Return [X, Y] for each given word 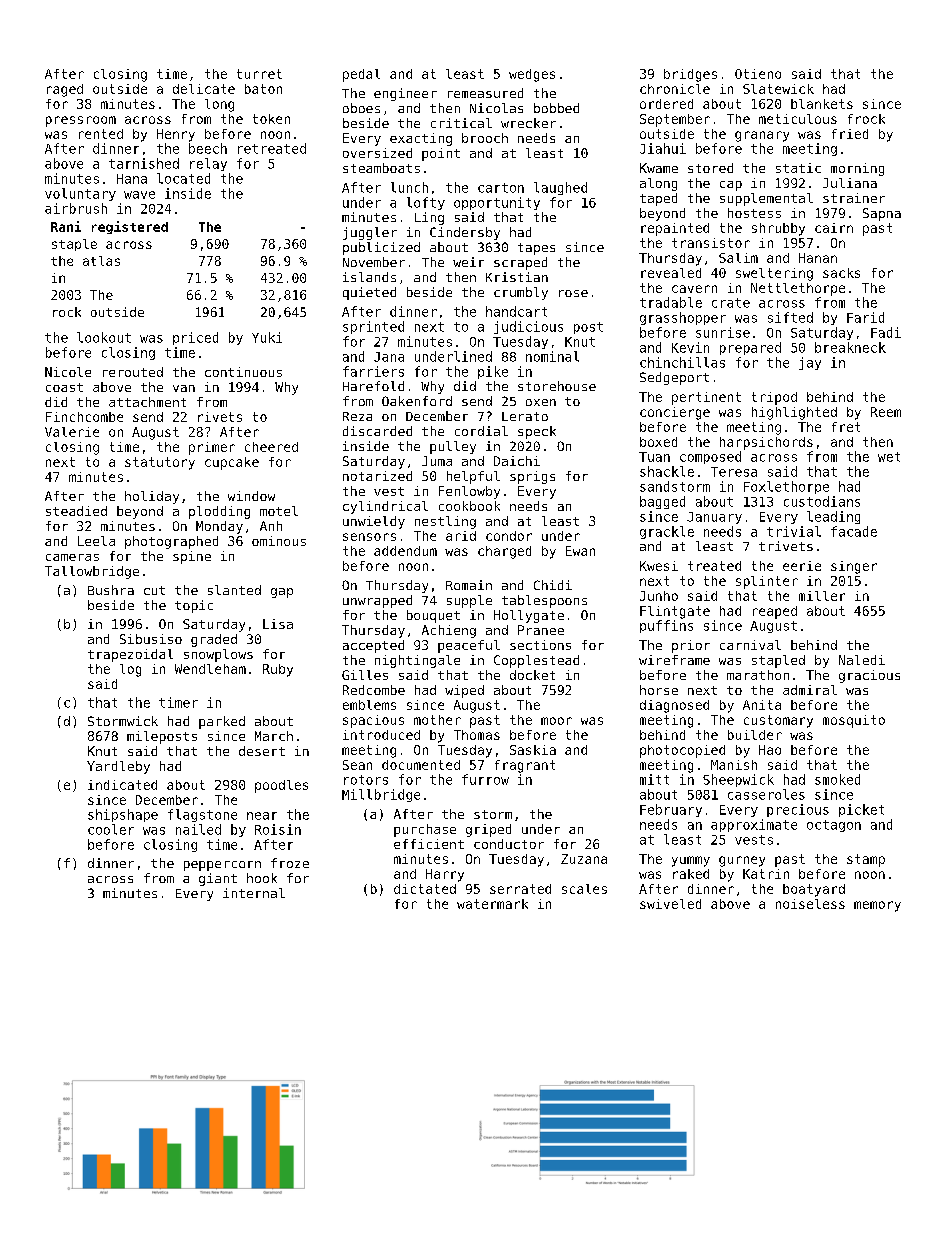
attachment [147, 402]
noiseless [810, 904]
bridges [690, 75]
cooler [111, 829]
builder [755, 735]
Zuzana [584, 859]
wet [889, 457]
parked [222, 722]
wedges [532, 75]
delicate [204, 89]
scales [584, 889]
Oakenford [417, 401]
